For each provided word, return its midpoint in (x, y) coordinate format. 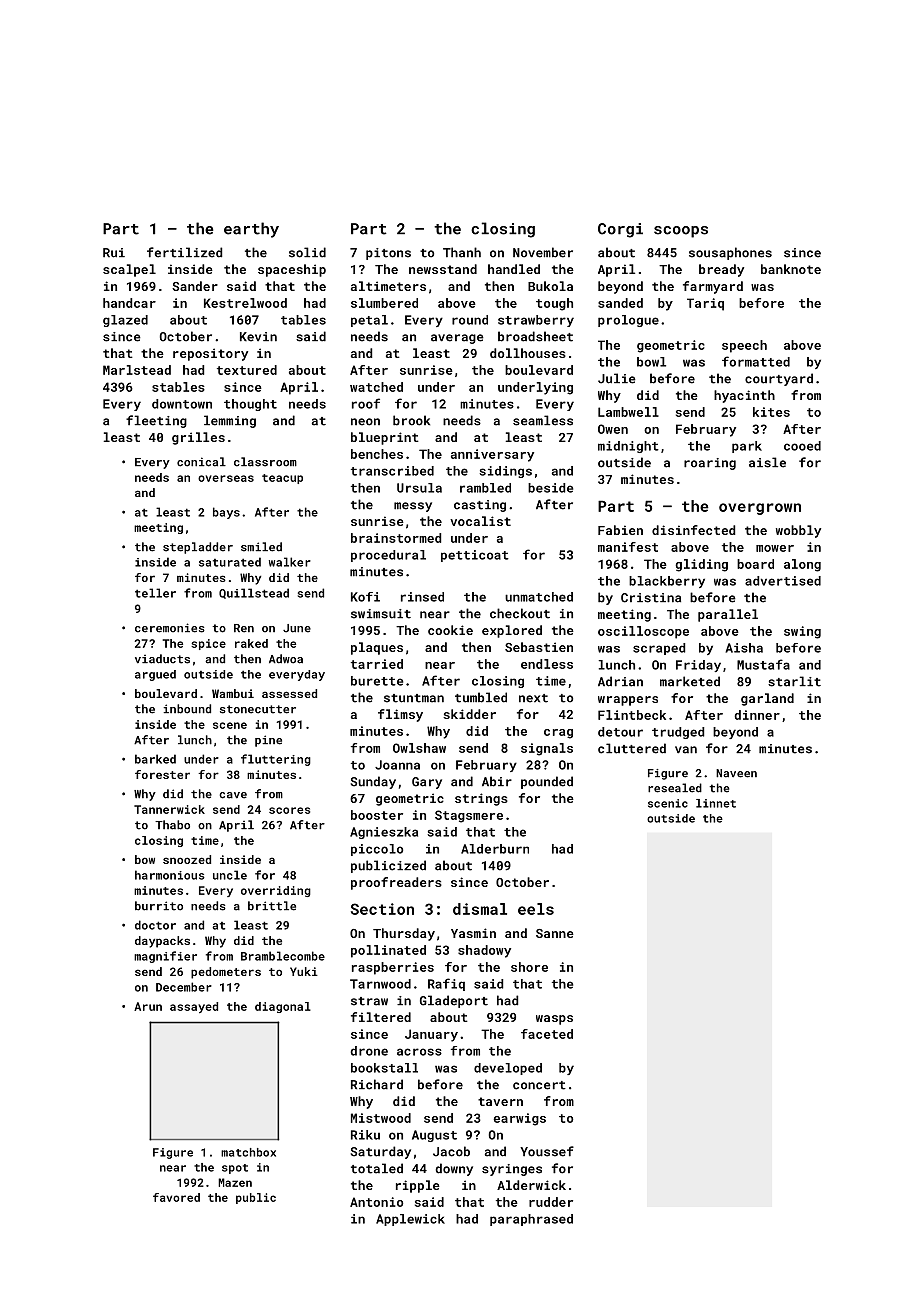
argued (155, 675)
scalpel (129, 270)
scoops (681, 232)
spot (235, 1169)
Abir (497, 781)
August (434, 1136)
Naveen (736, 773)
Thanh (462, 252)
